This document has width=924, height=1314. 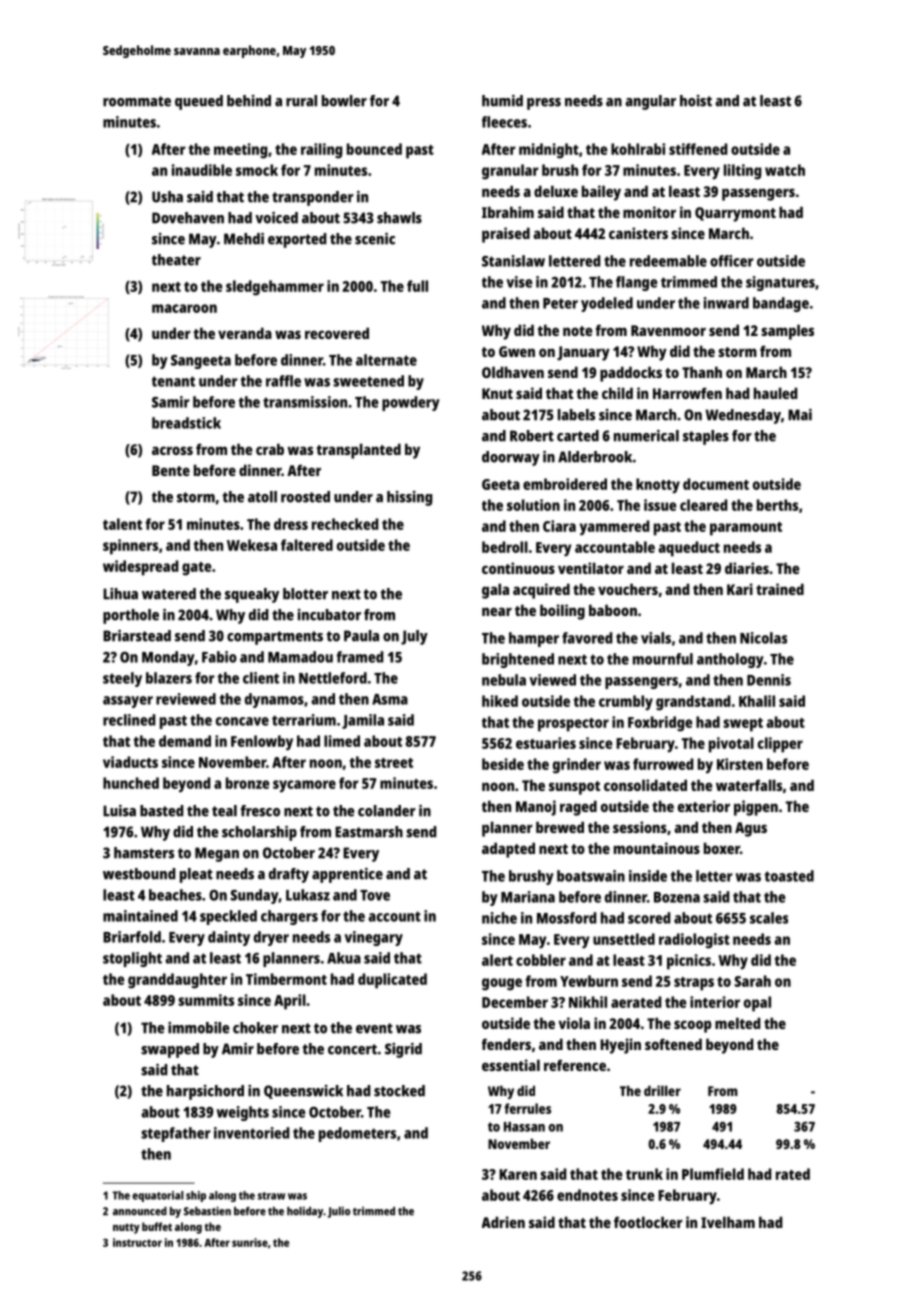 What do you see at coordinates (502, 101) in the document?
I see `humid` at bounding box center [502, 101].
